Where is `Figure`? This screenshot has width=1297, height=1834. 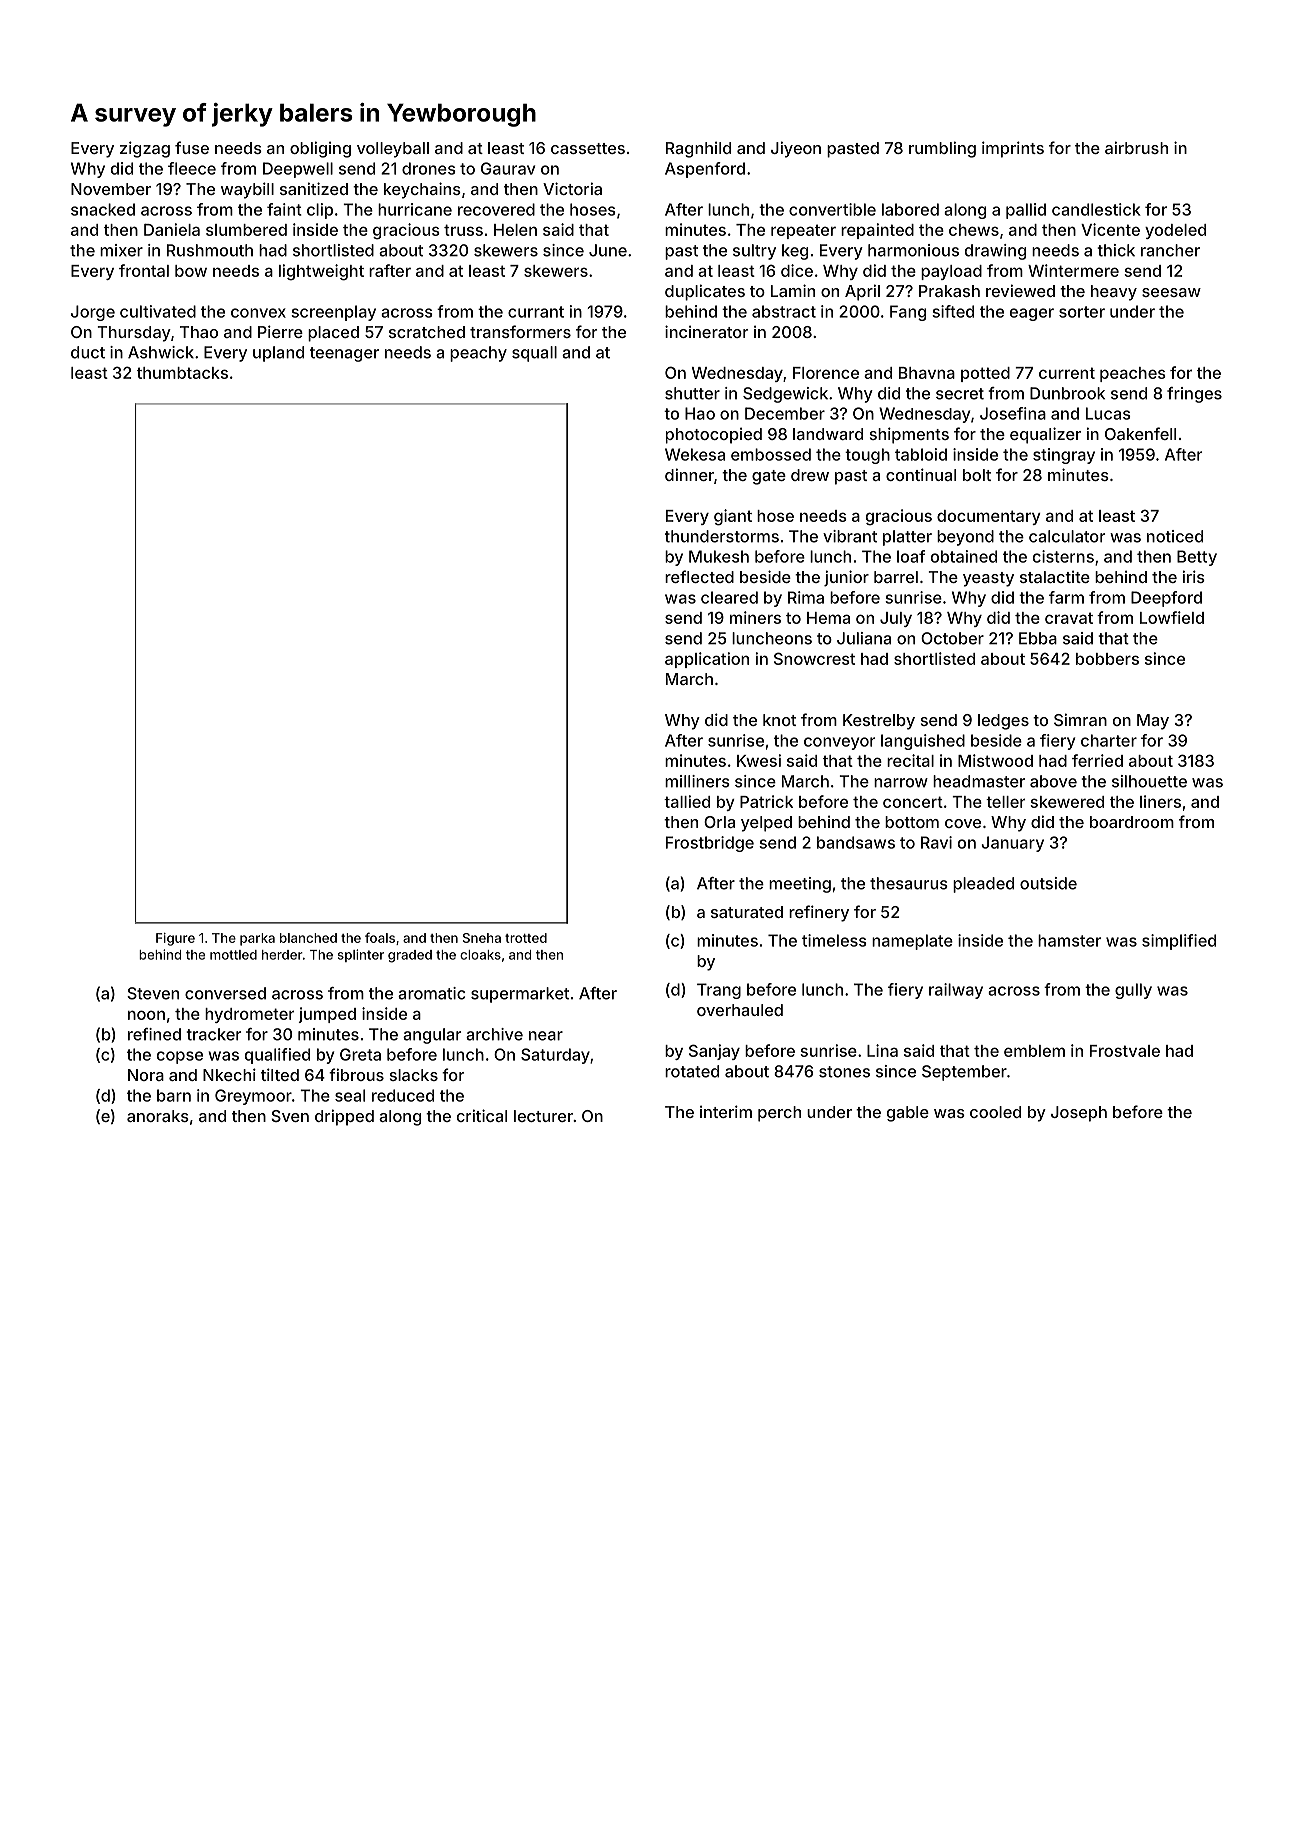 Figure is located at coordinates (175, 939).
